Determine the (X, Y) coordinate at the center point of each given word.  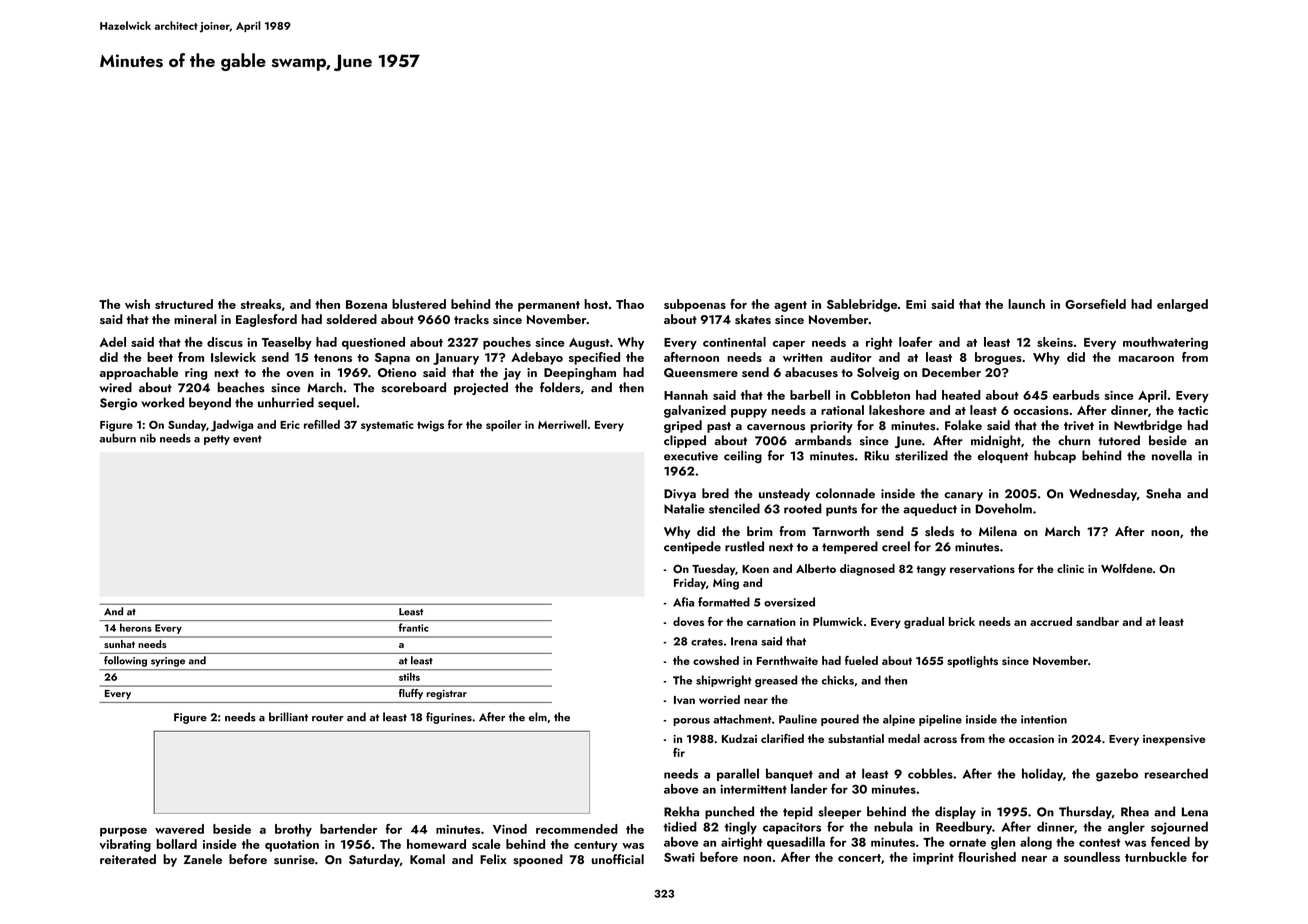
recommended (577, 829)
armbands (823, 440)
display (955, 812)
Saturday (374, 860)
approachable (139, 373)
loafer (915, 342)
